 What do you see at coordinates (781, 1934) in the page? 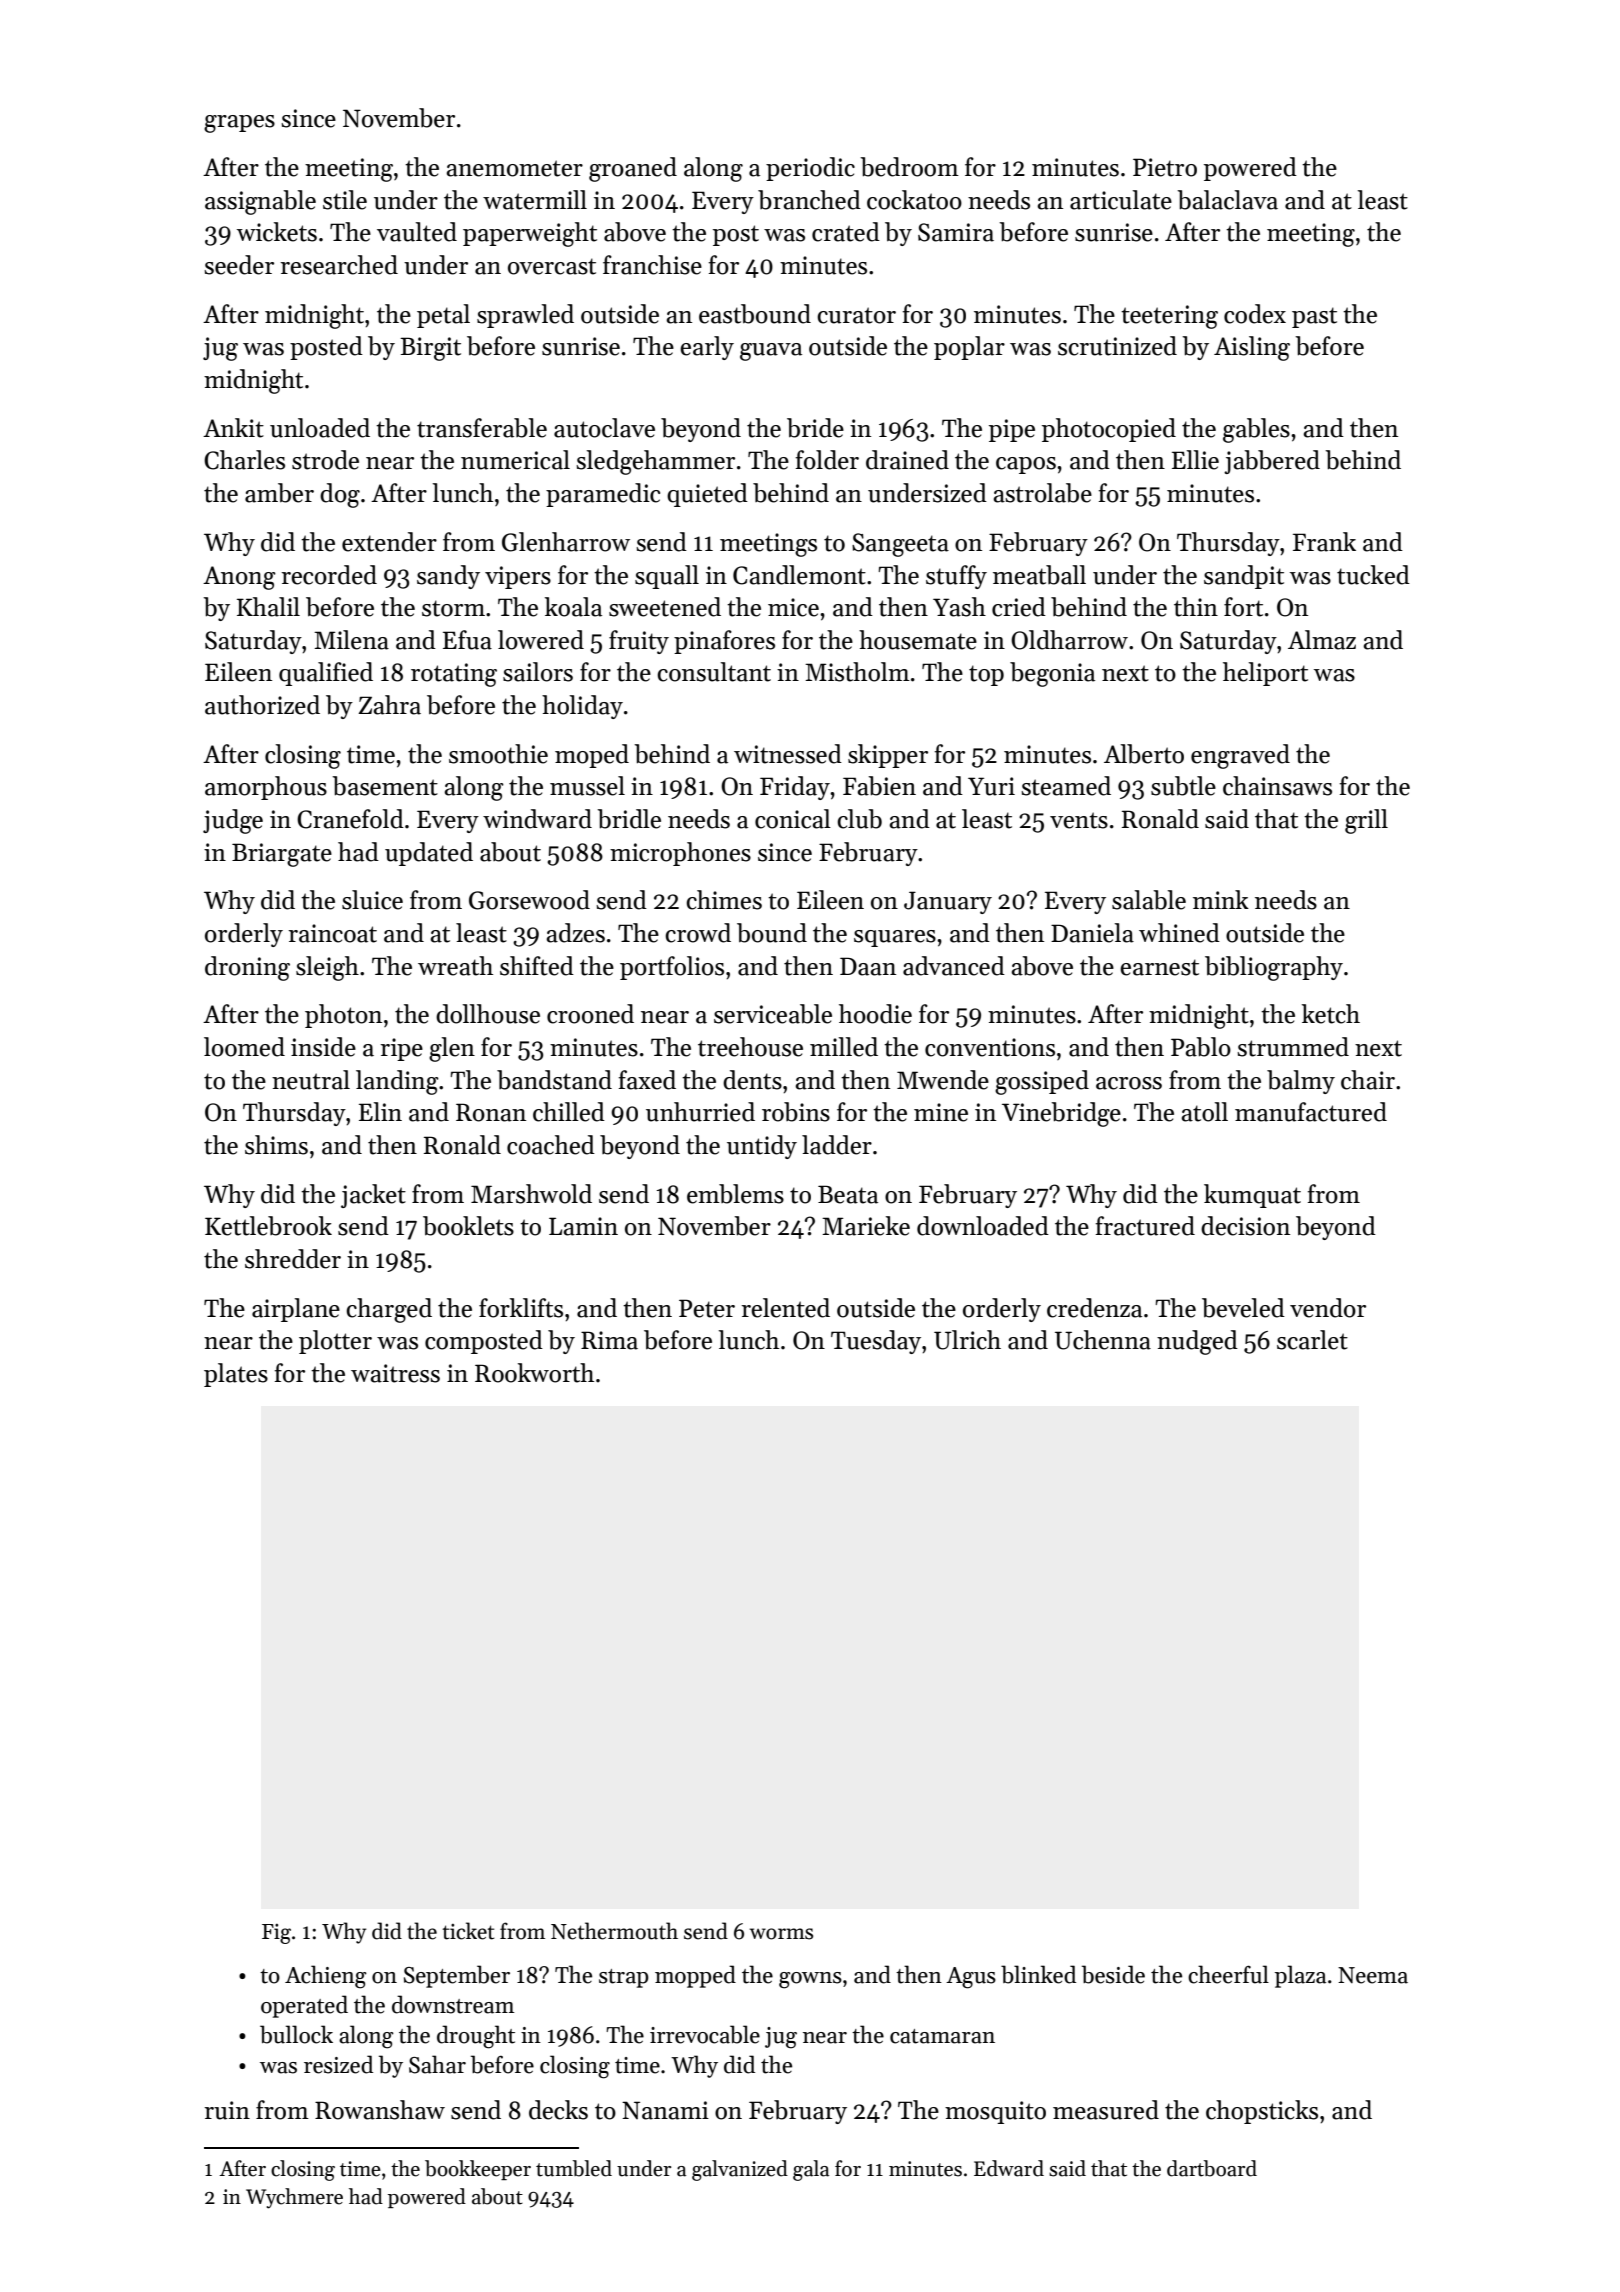
I see `worms` at bounding box center [781, 1934].
